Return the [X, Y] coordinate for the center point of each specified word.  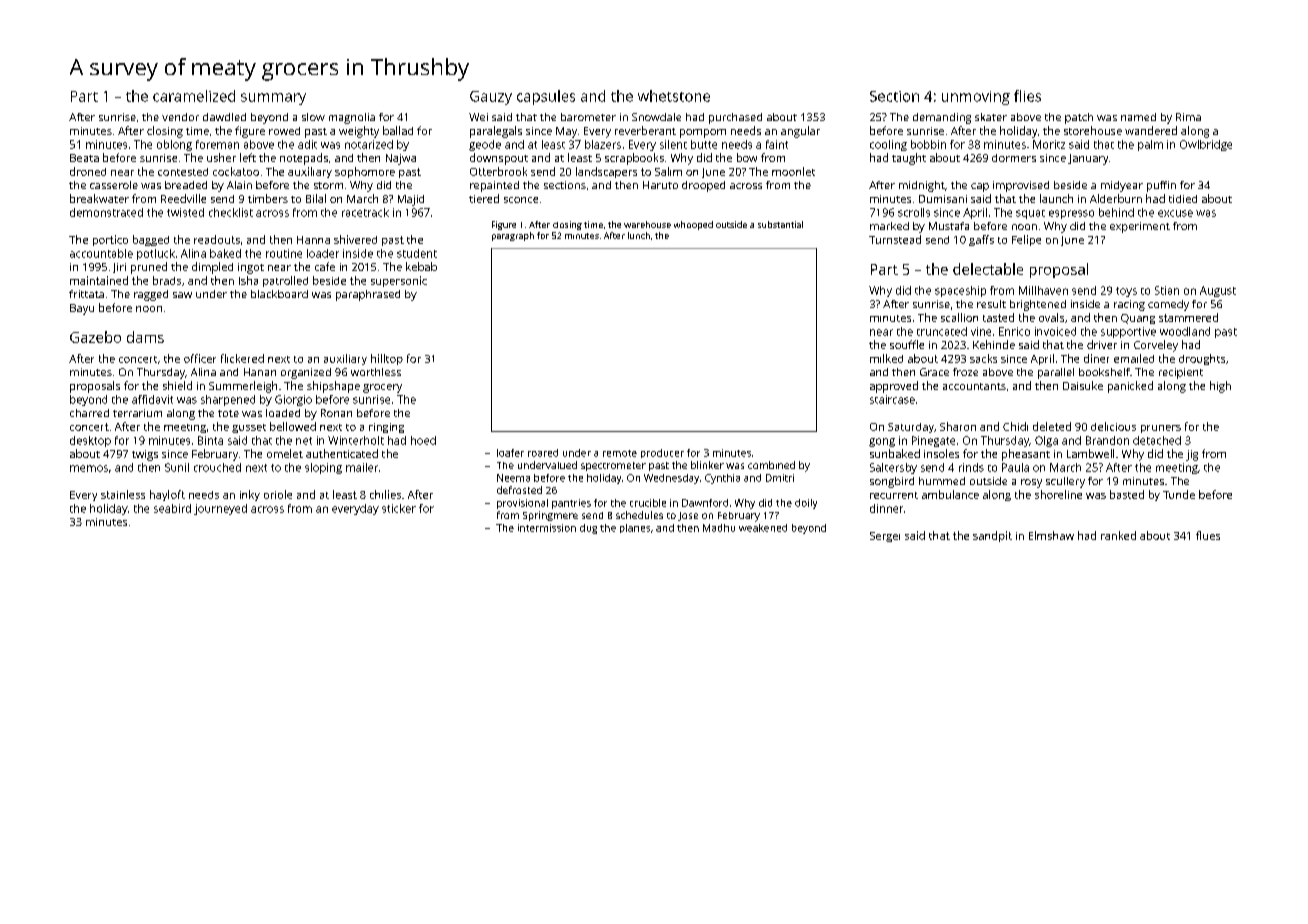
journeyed [220, 509]
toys [1126, 292]
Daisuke [1083, 385]
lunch [639, 235]
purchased [735, 118]
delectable [988, 269]
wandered [1151, 130]
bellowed [293, 426]
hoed [423, 440]
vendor [180, 117]
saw [182, 295]
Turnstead [895, 239]
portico [110, 240]
